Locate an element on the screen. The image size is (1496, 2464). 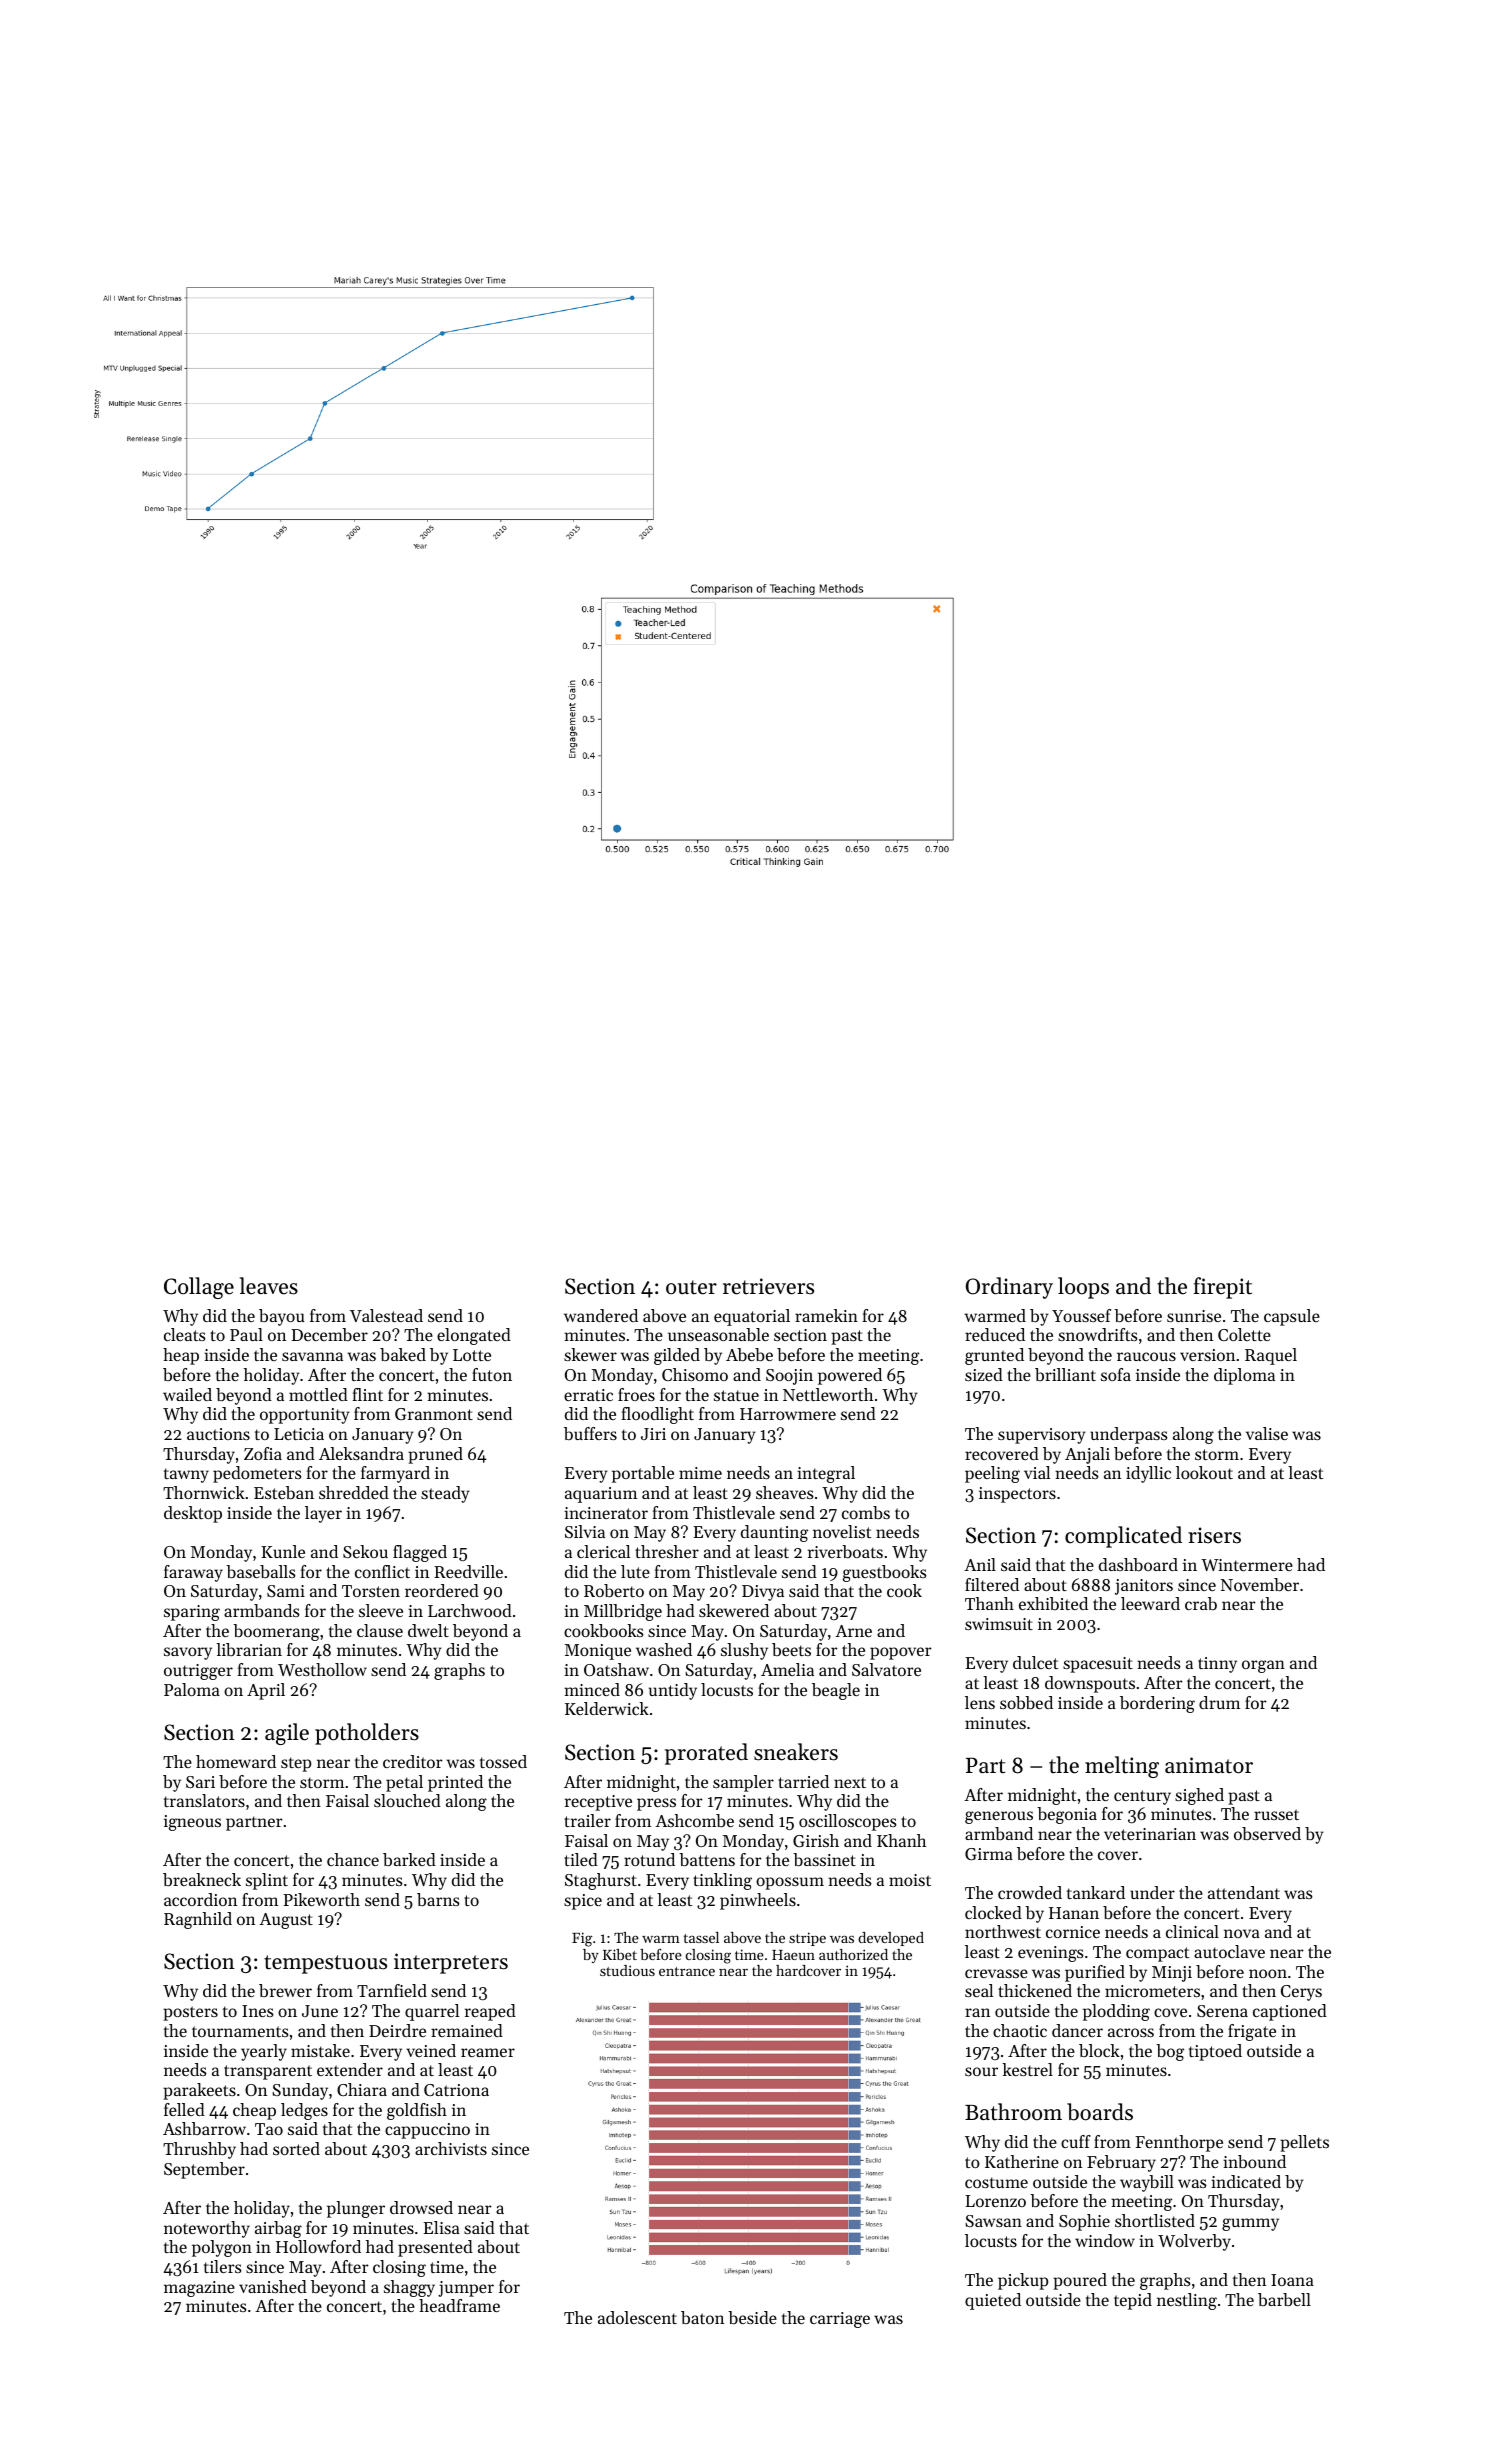
outer is located at coordinates (691, 1287).
